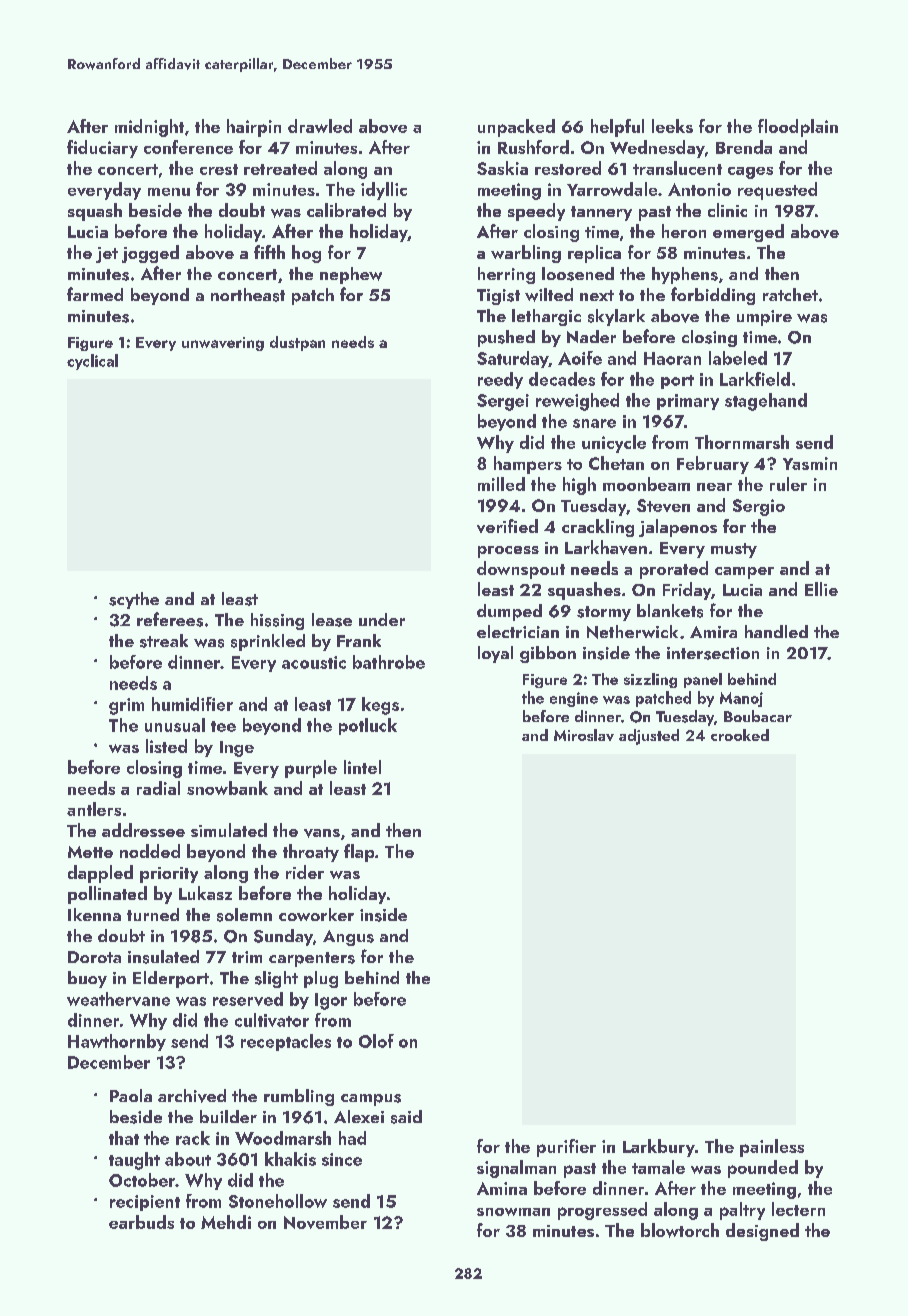  What do you see at coordinates (744, 147) in the document?
I see `Brenda` at bounding box center [744, 147].
